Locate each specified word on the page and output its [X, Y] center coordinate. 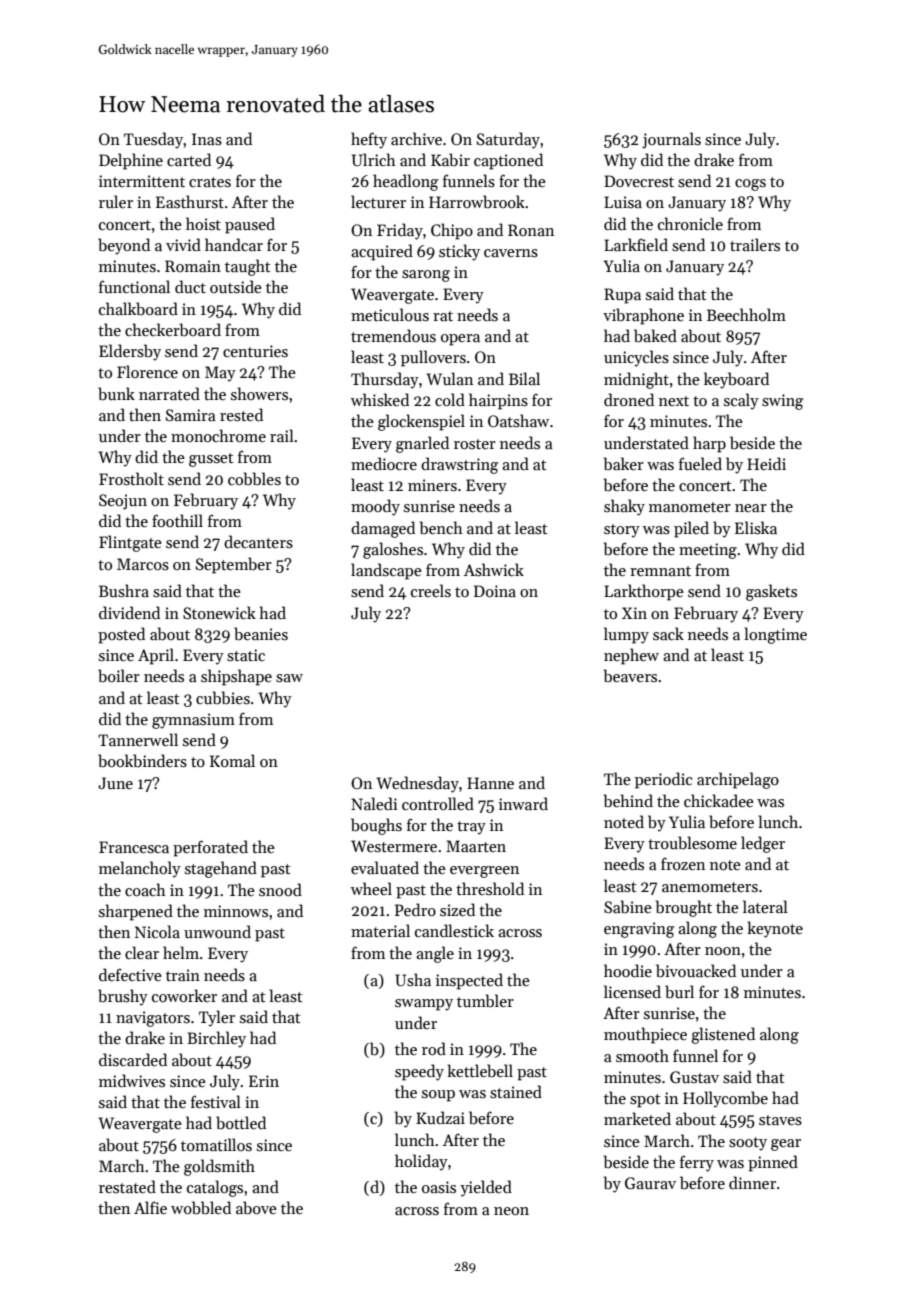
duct [190, 286]
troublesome [692, 842]
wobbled [201, 1208]
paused [250, 225]
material [380, 930]
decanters [258, 542]
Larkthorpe [644, 592]
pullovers [433, 358]
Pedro [415, 909]
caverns [511, 253]
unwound [217, 931]
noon [723, 951]
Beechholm [746, 314]
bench [441, 528]
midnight [636, 380]
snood [280, 889]
